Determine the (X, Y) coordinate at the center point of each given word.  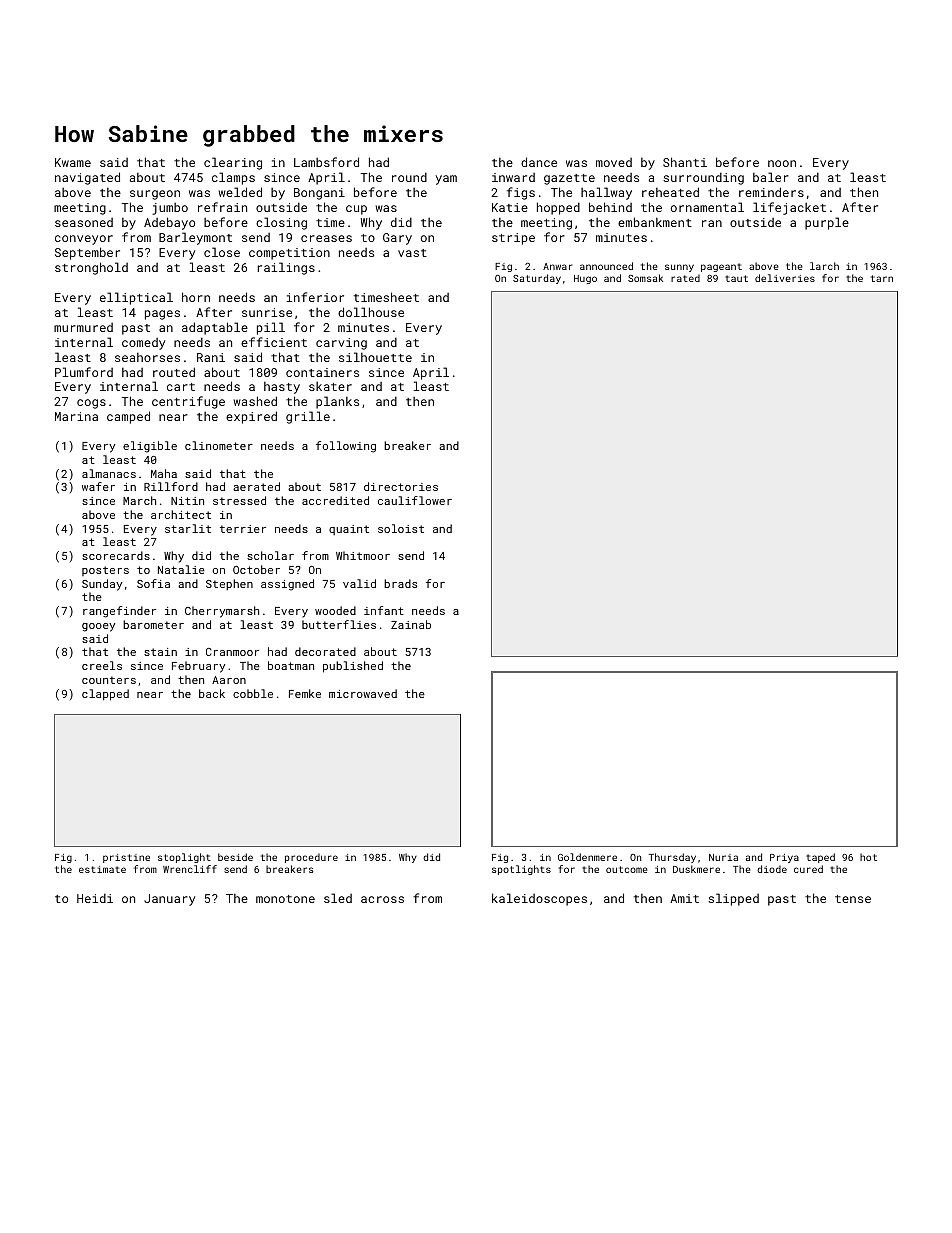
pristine (126, 858)
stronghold (91, 268)
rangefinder (119, 612)
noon (782, 163)
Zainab (411, 624)
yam (446, 180)
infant (384, 610)
